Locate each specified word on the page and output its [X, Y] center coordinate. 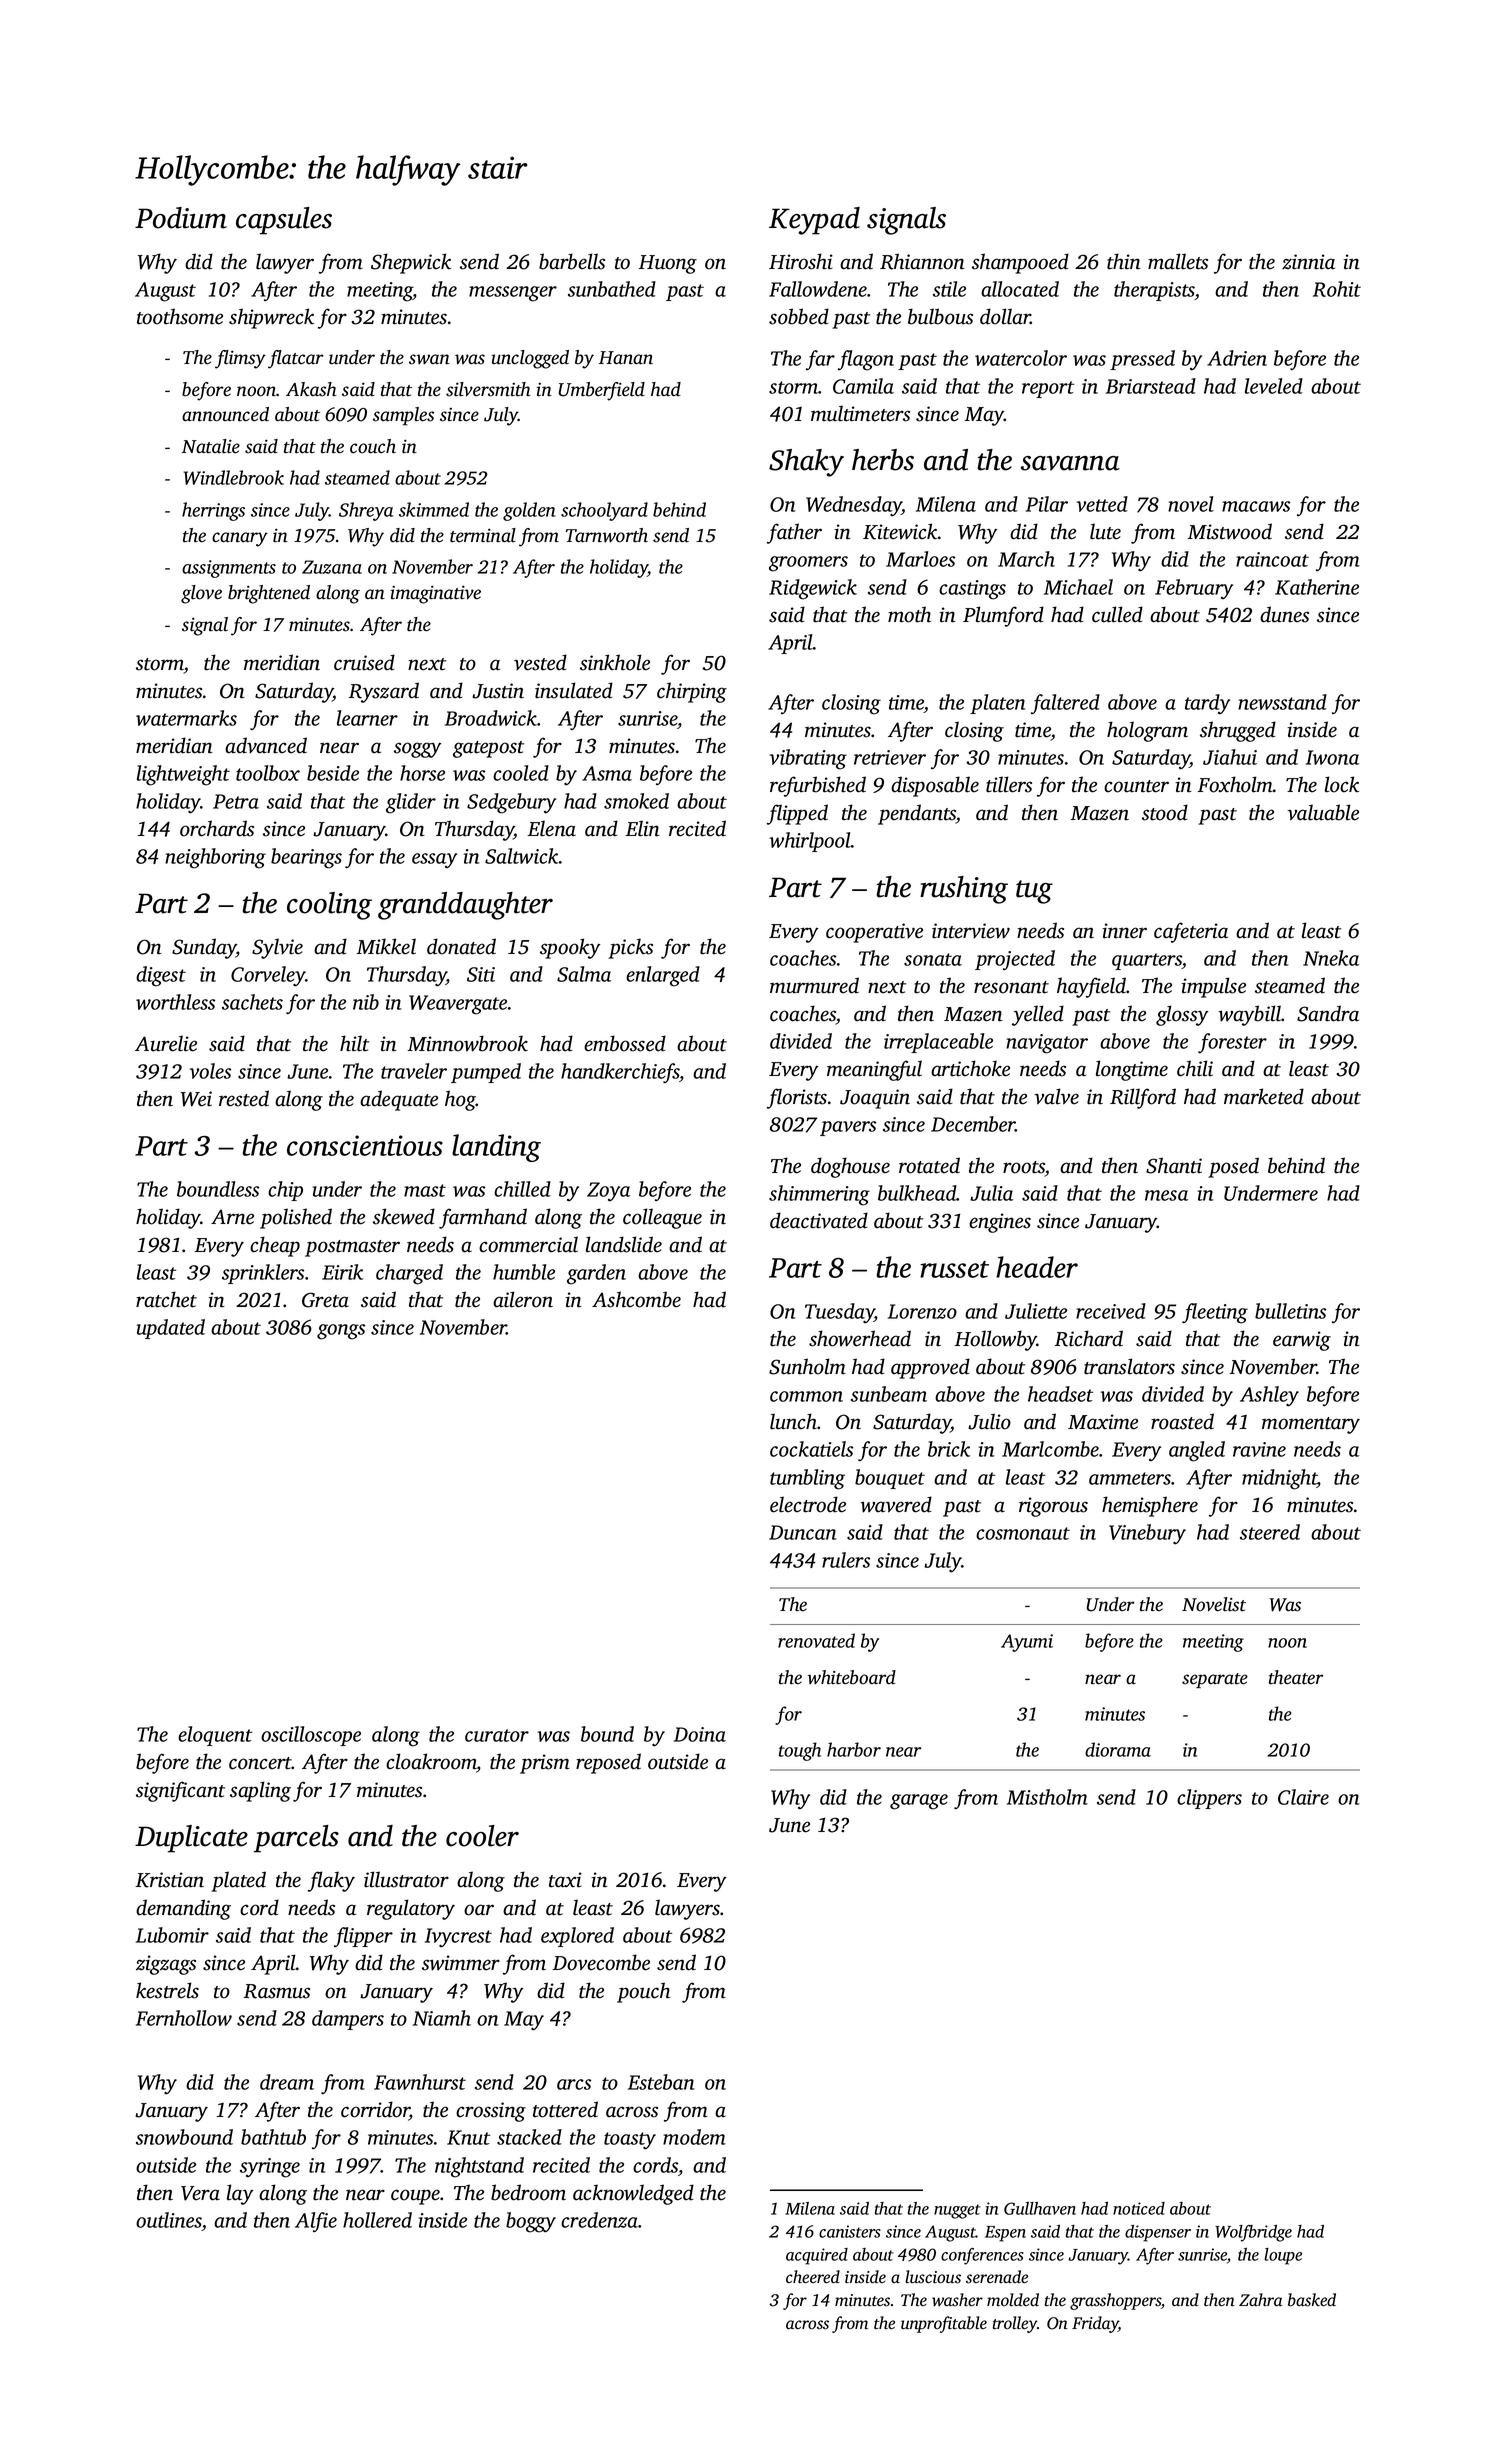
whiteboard [851, 1677]
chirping [692, 692]
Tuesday [840, 1313]
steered [1270, 1532]
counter [1136, 786]
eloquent [215, 1736]
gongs [341, 1332]
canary [240, 539]
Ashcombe [636, 1299]
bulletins [1290, 1311]
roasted [1182, 1421]
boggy [531, 2222]
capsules [284, 221]
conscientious [365, 1145]
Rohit [1337, 289]
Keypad [814, 221]
